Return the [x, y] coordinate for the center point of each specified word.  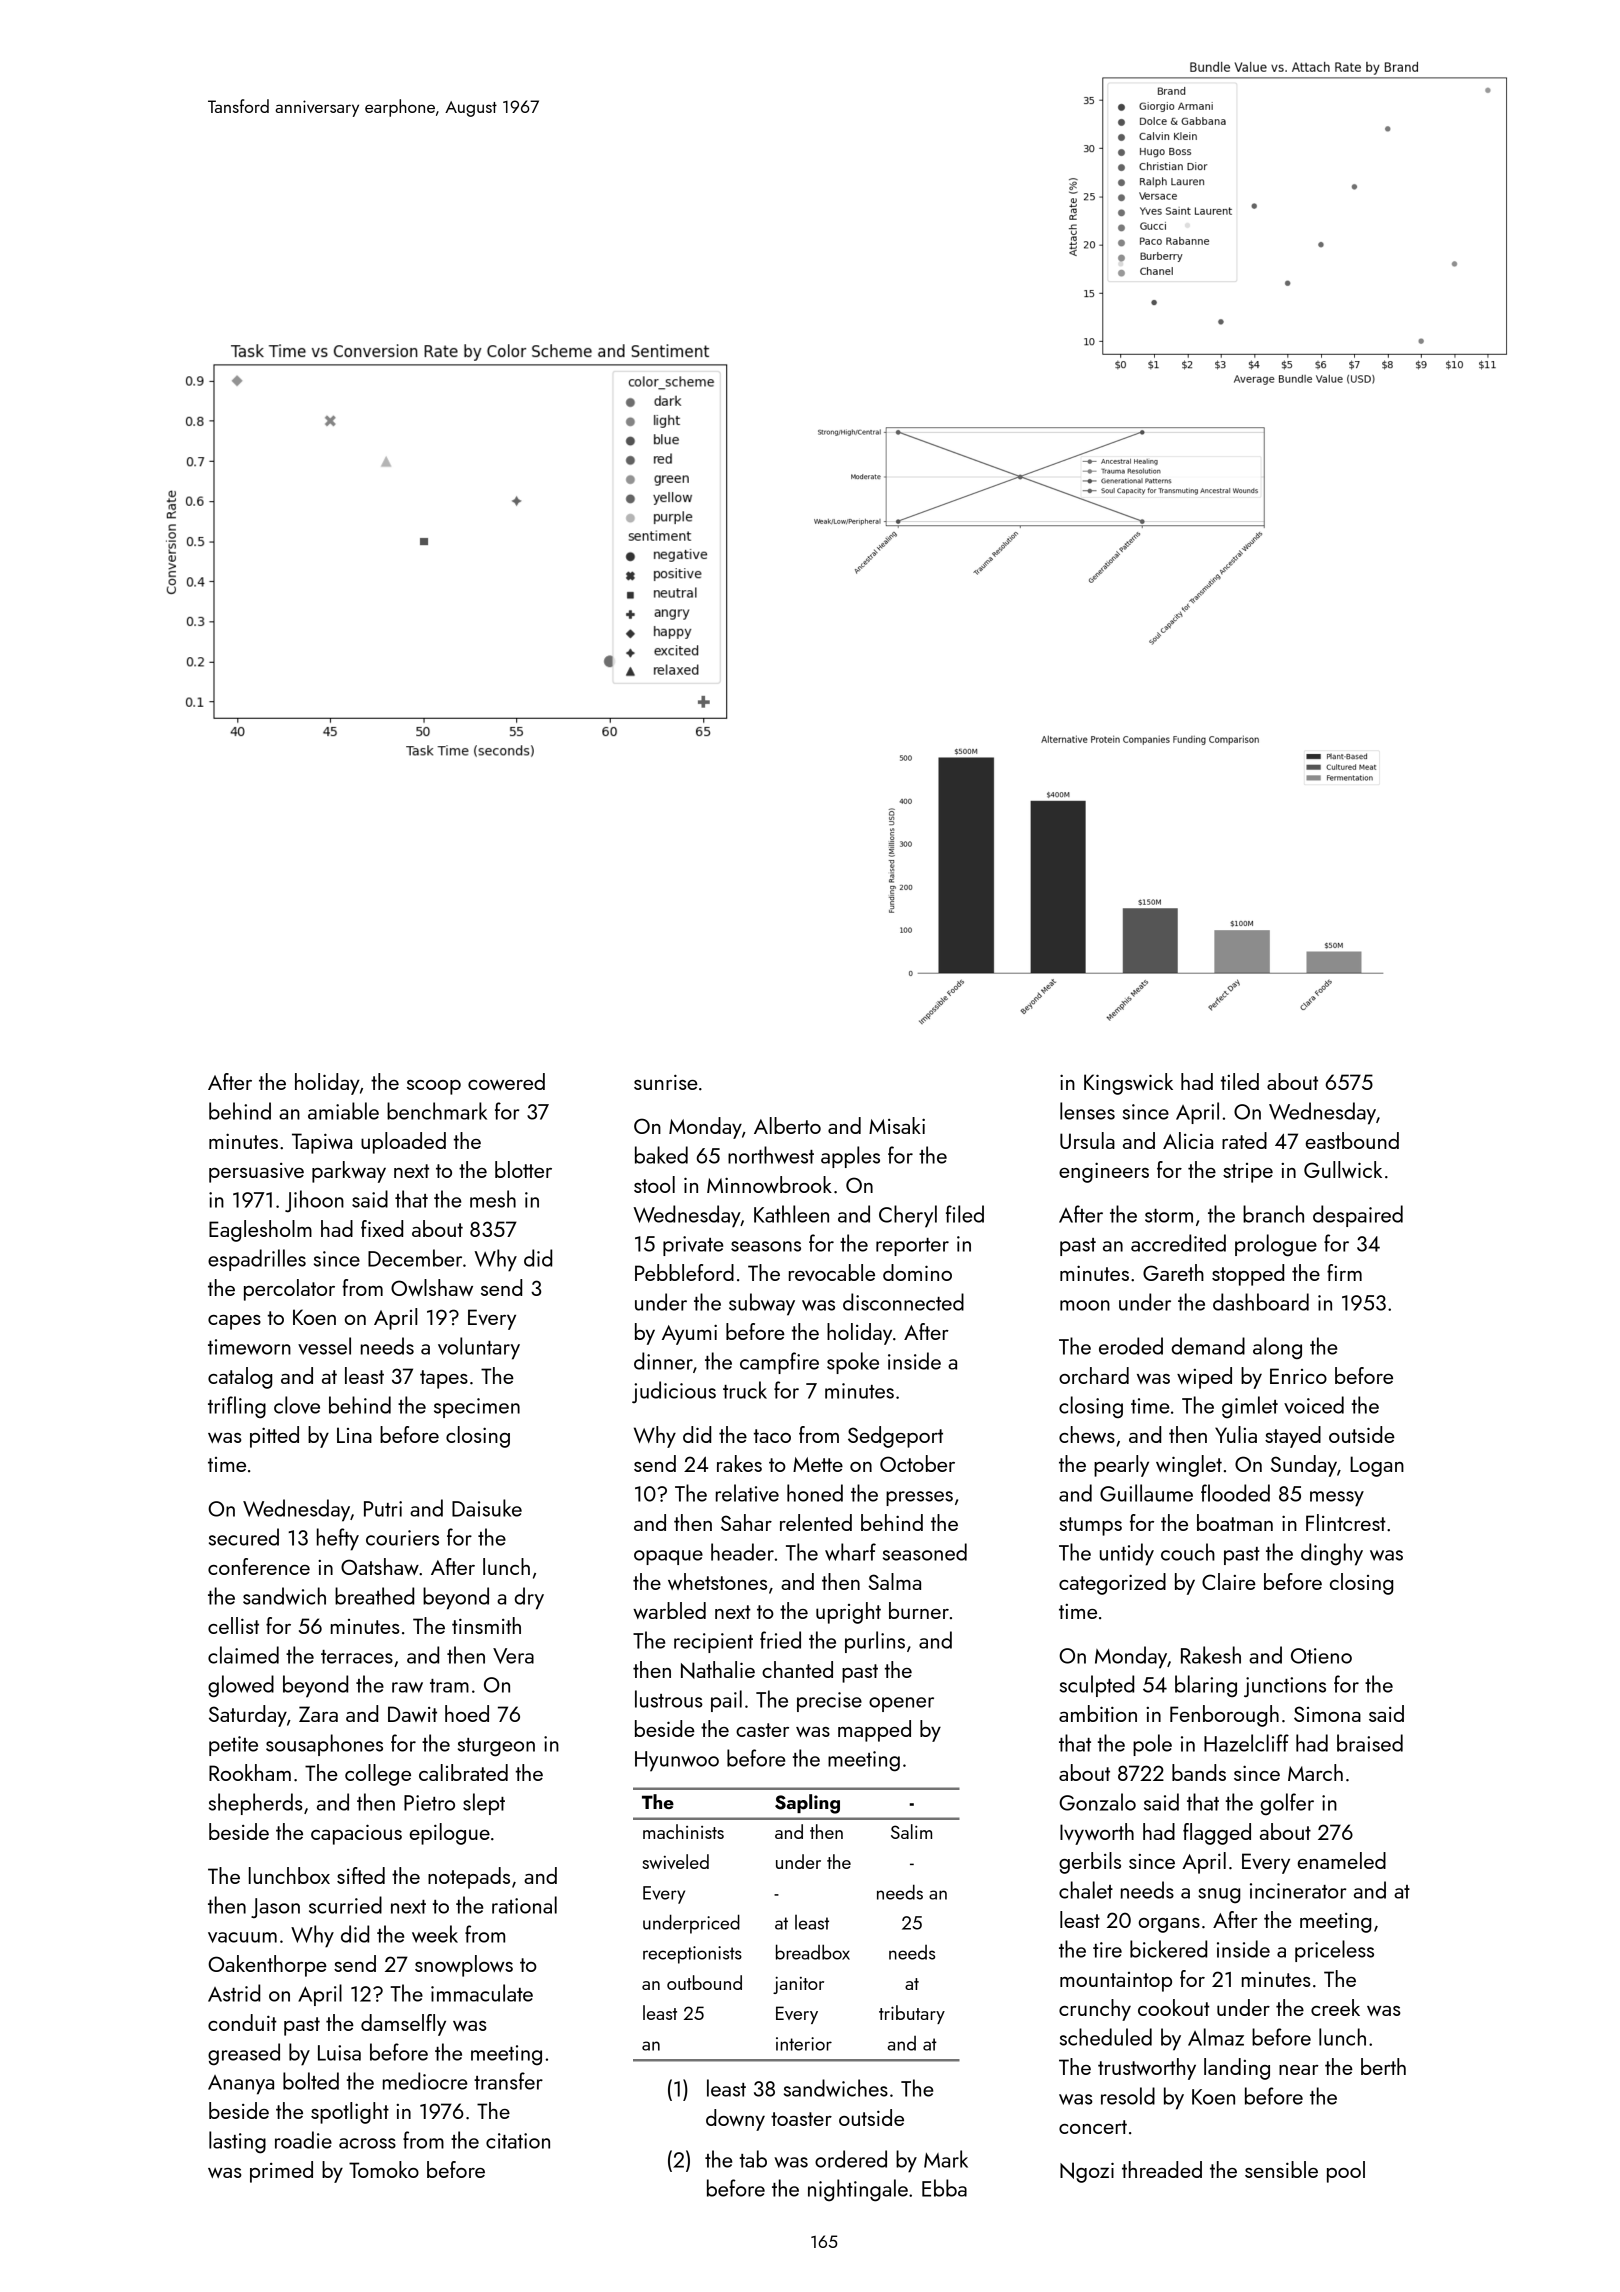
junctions [1285, 1687]
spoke [853, 1363]
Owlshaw [432, 1287]
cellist [233, 1625]
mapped [874, 1731]
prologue [1276, 1245]
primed [281, 2172]
